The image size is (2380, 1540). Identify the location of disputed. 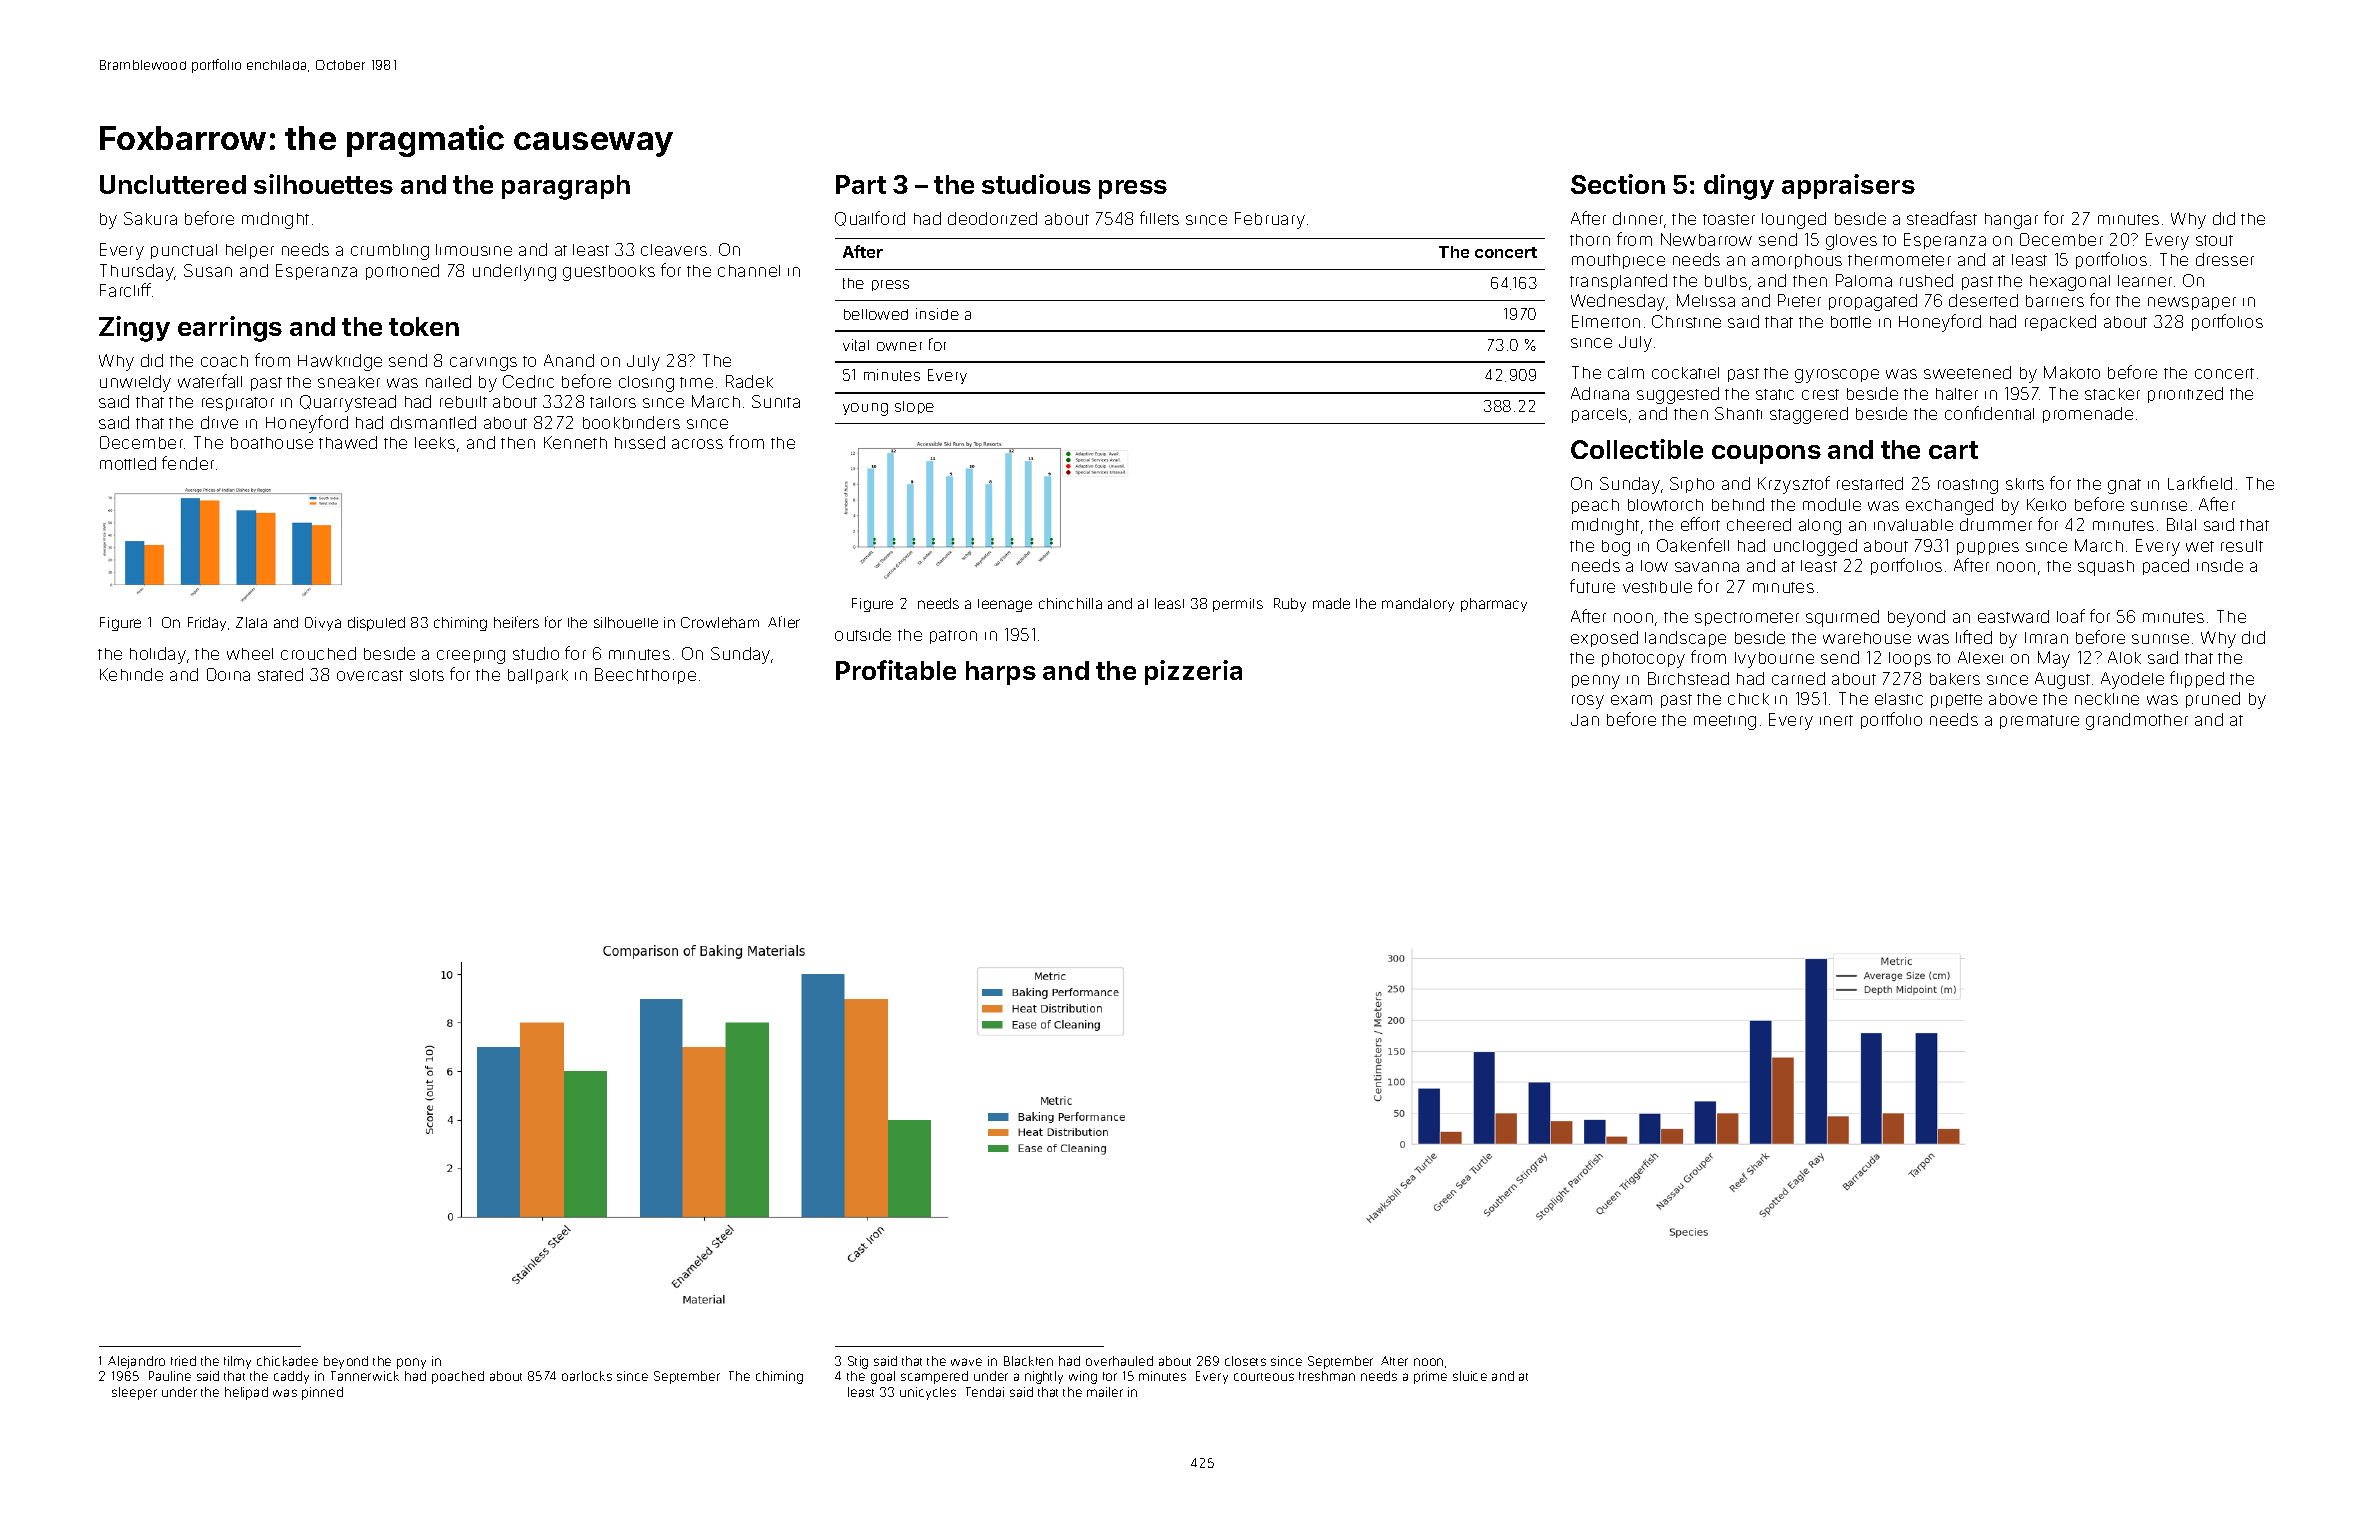
(376, 624).
